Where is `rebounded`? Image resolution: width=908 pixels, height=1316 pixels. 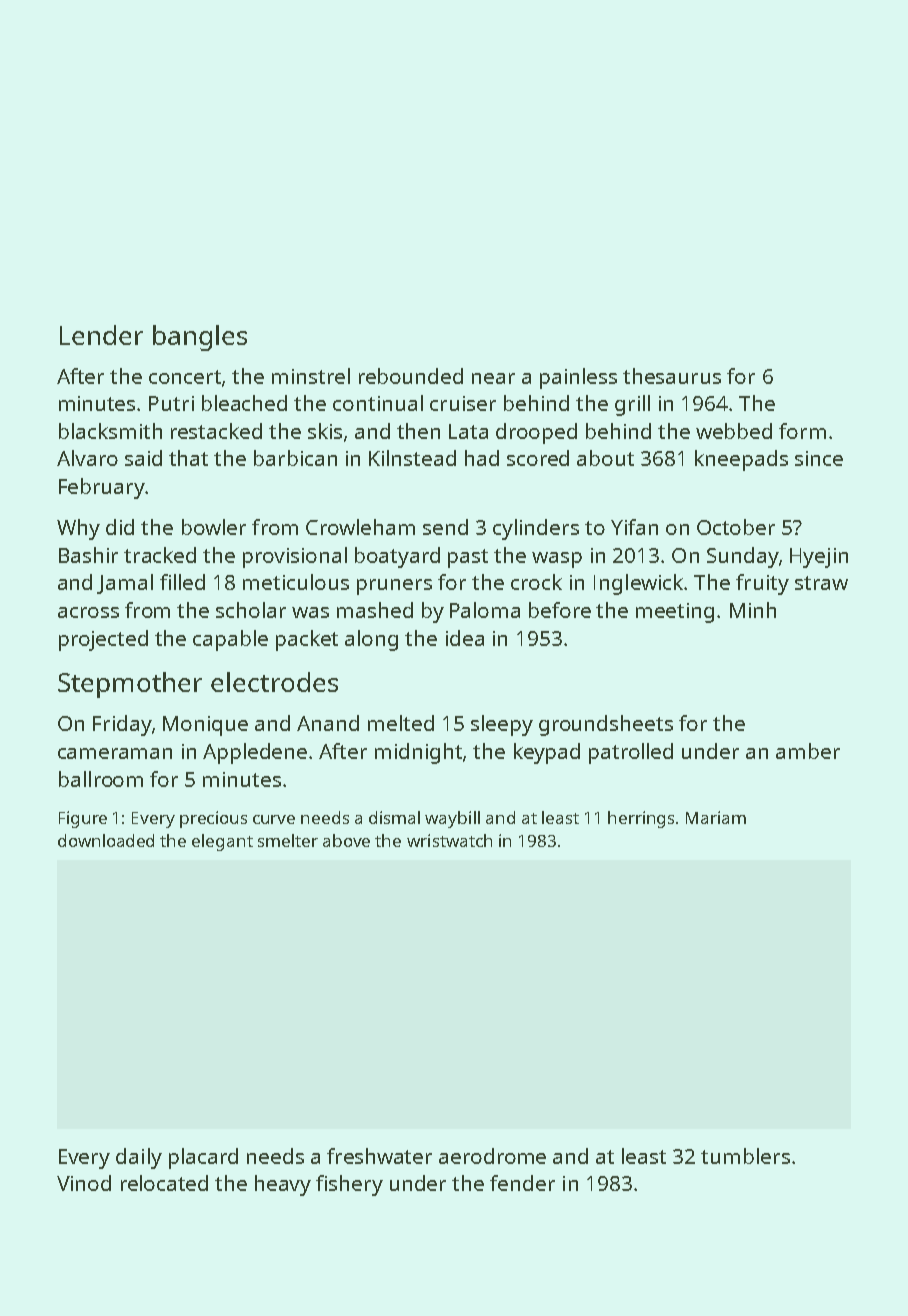 rebounded is located at coordinates (411, 376).
